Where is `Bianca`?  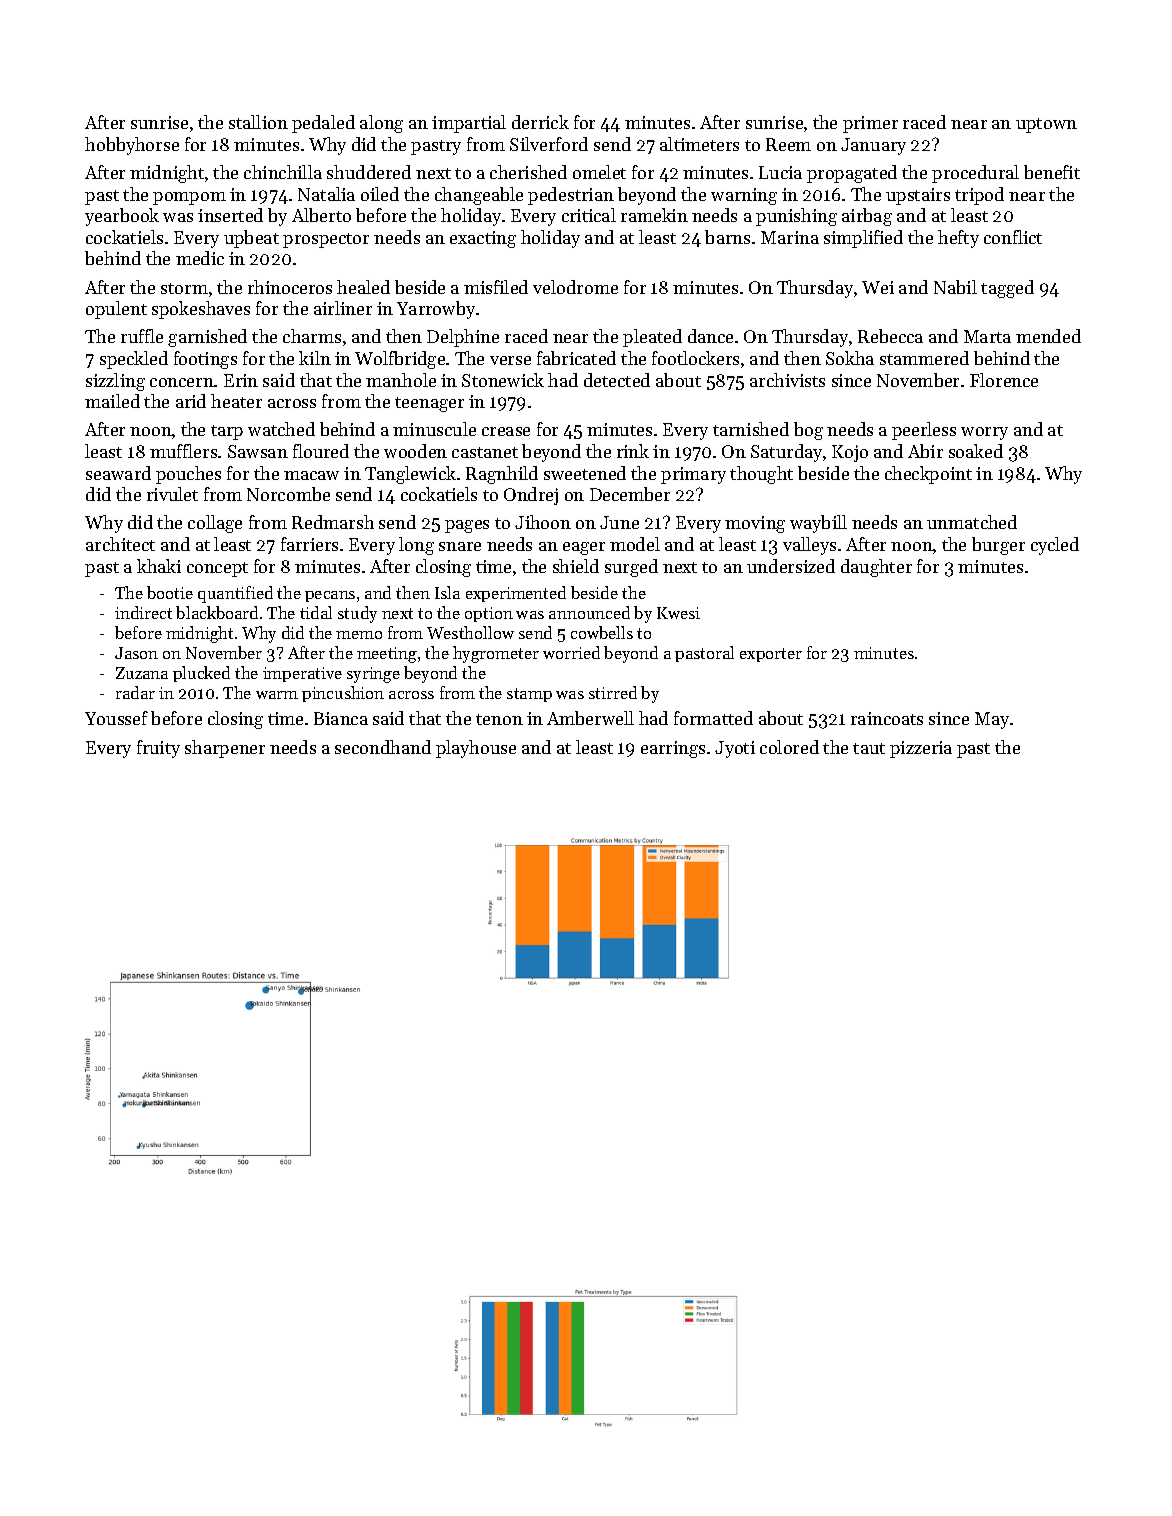
Bianca is located at coordinates (341, 718).
